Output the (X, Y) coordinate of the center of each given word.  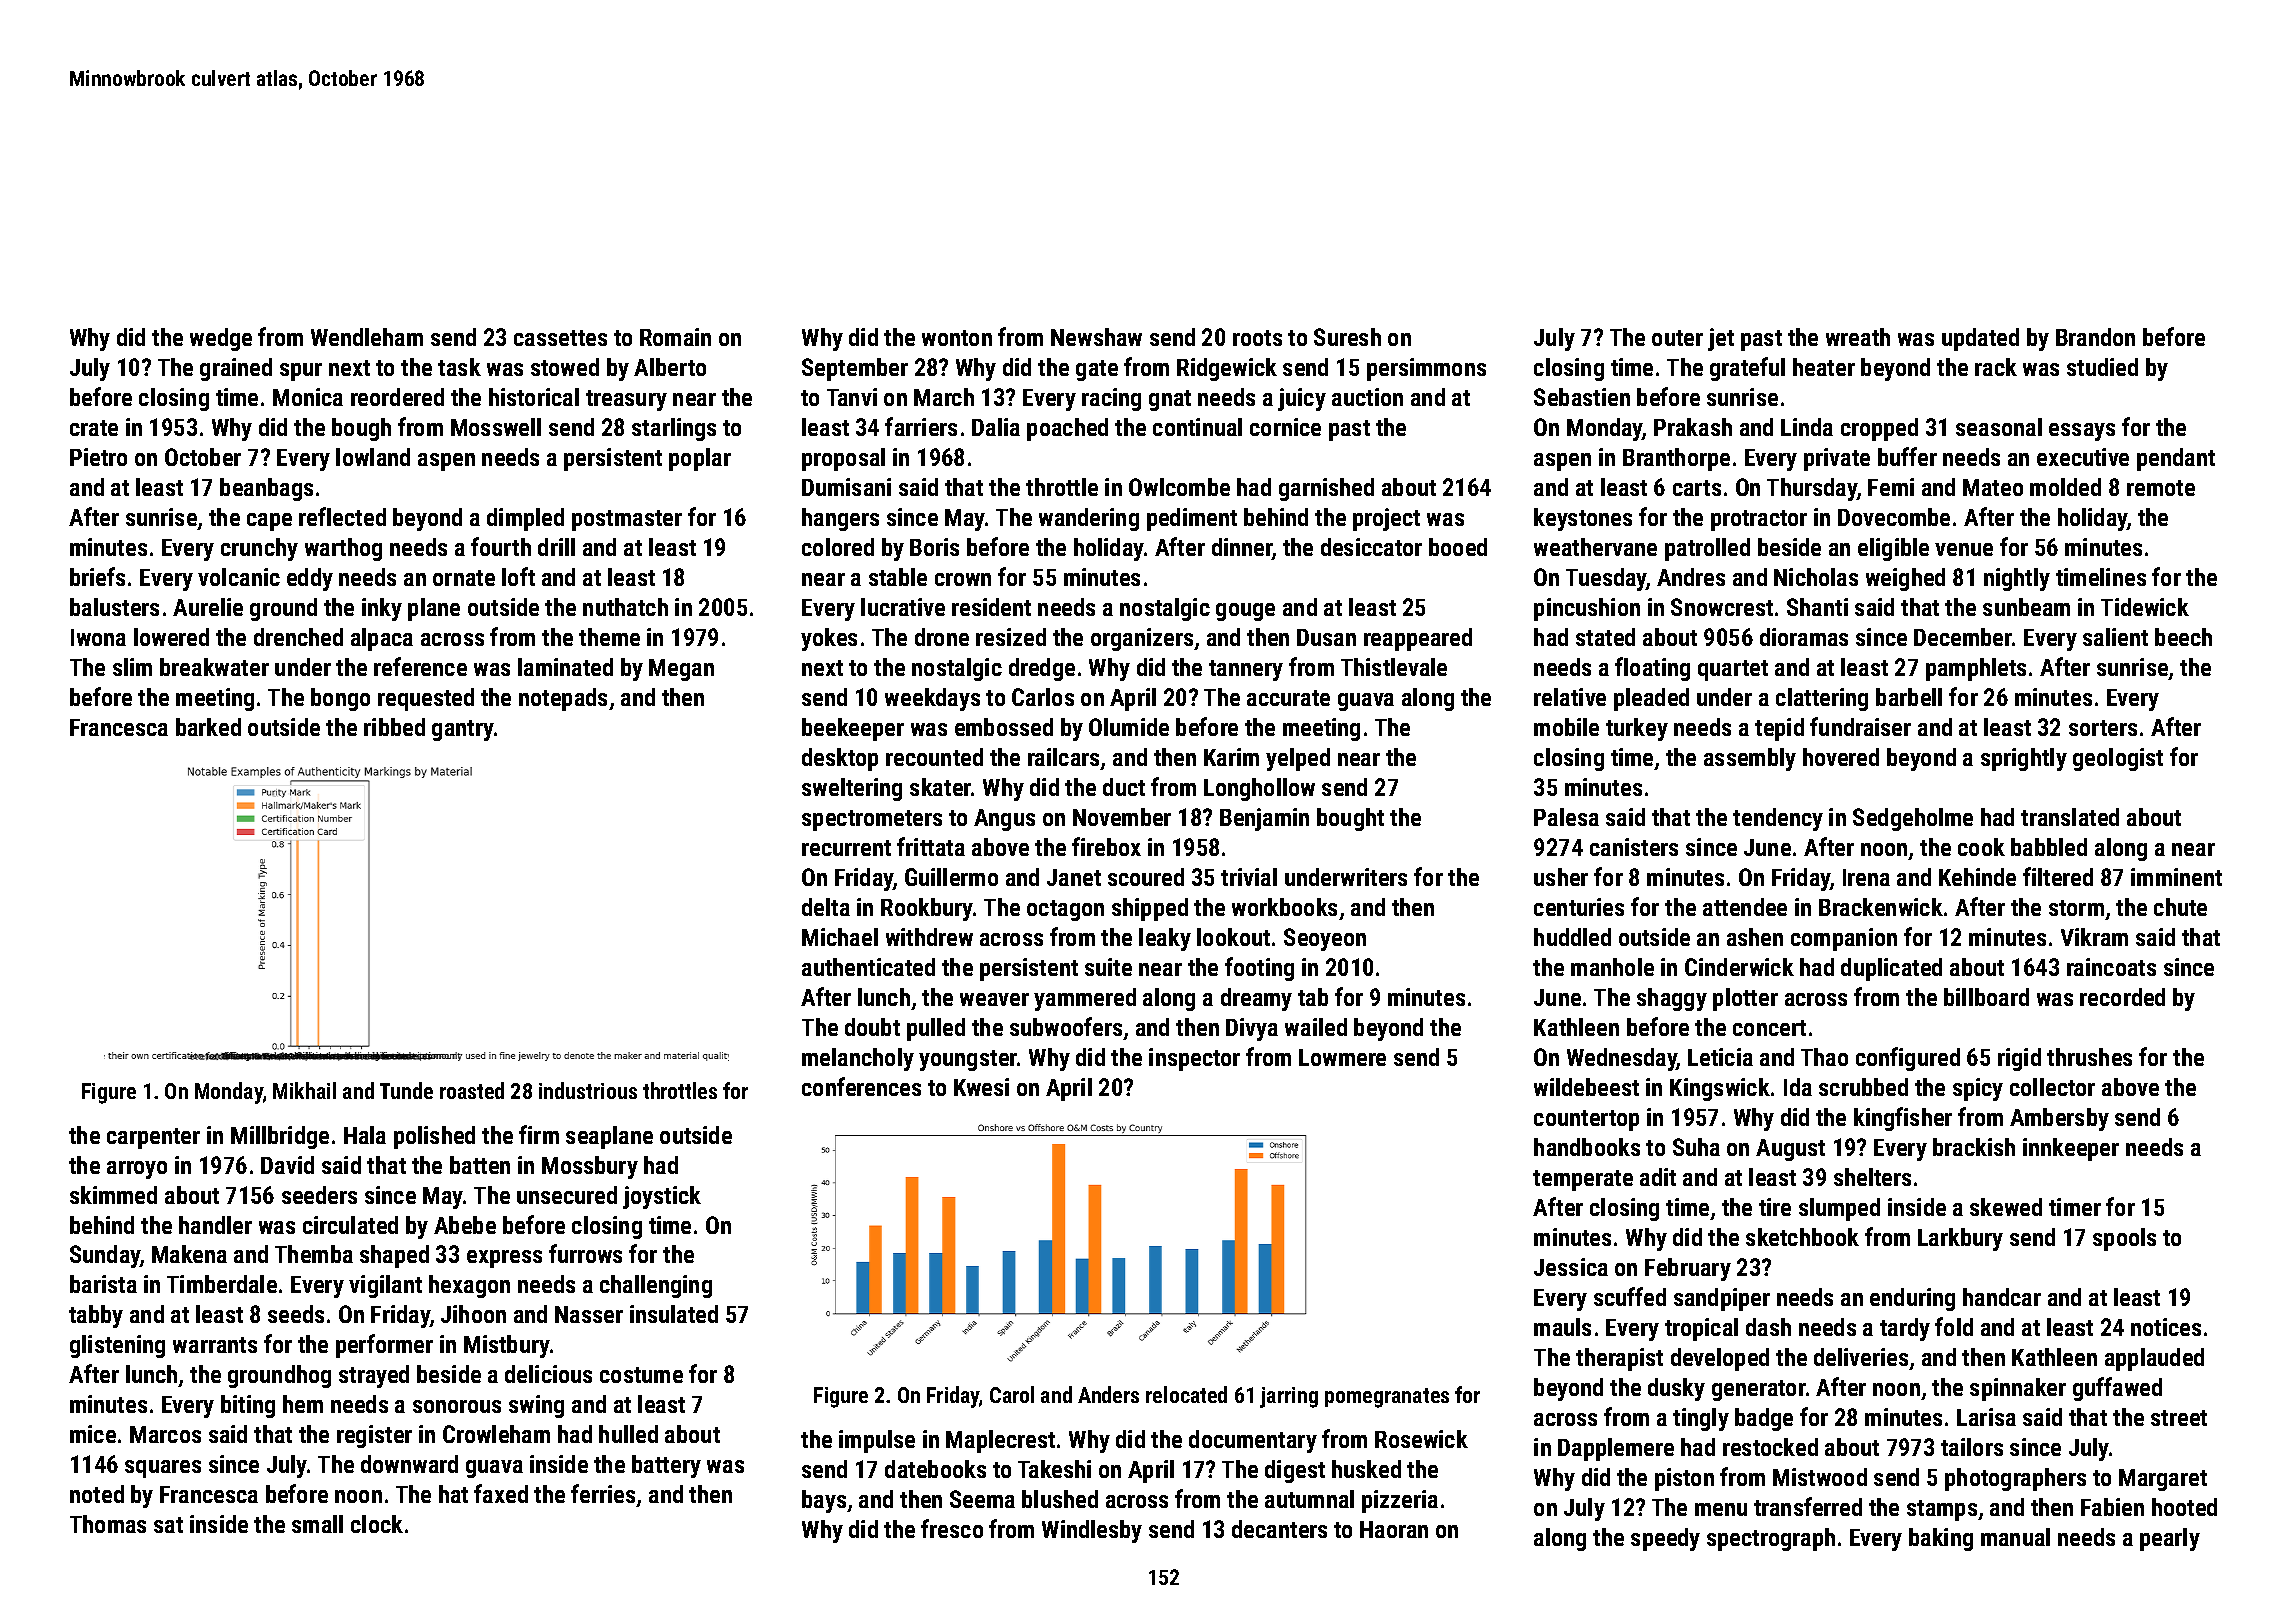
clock (377, 1524)
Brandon (2095, 337)
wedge (221, 339)
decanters (1279, 1529)
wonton (957, 338)
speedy (1665, 1539)
